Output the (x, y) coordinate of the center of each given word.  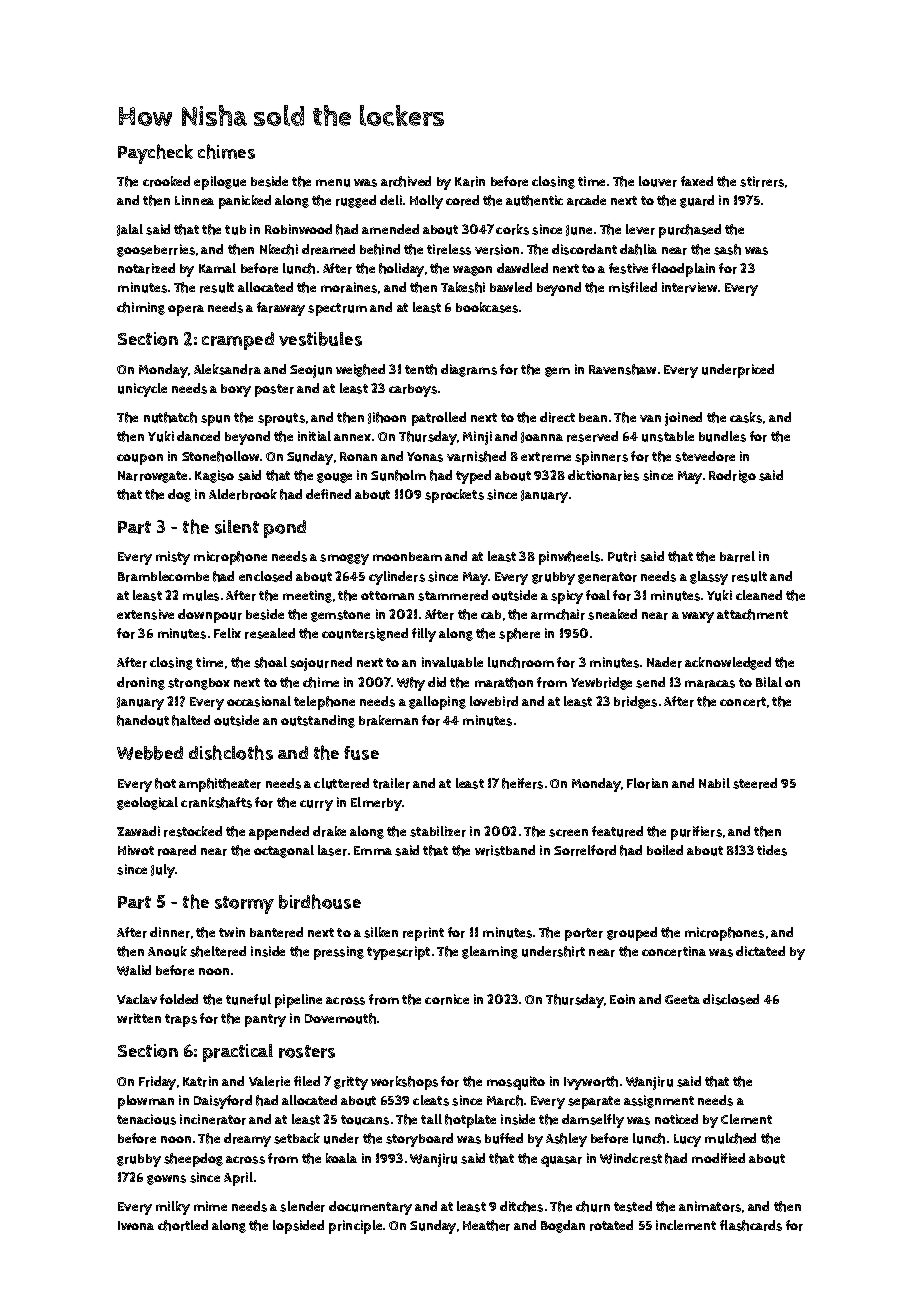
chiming (141, 308)
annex (352, 437)
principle (355, 1227)
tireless (449, 249)
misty (173, 558)
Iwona (136, 1225)
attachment (752, 614)
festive (628, 268)
